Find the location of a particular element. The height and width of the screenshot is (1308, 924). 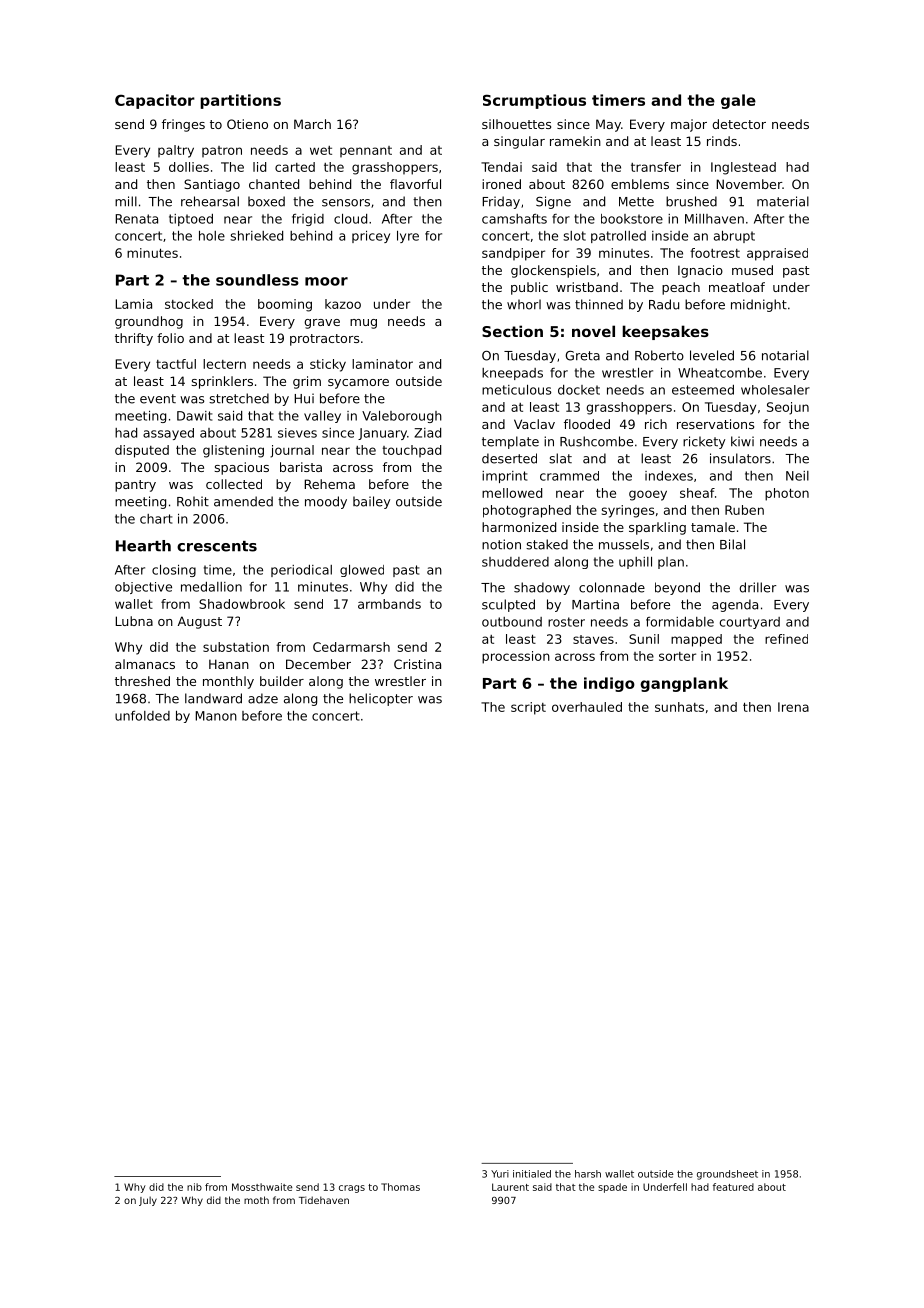

Tidehaven is located at coordinates (324, 1200).
